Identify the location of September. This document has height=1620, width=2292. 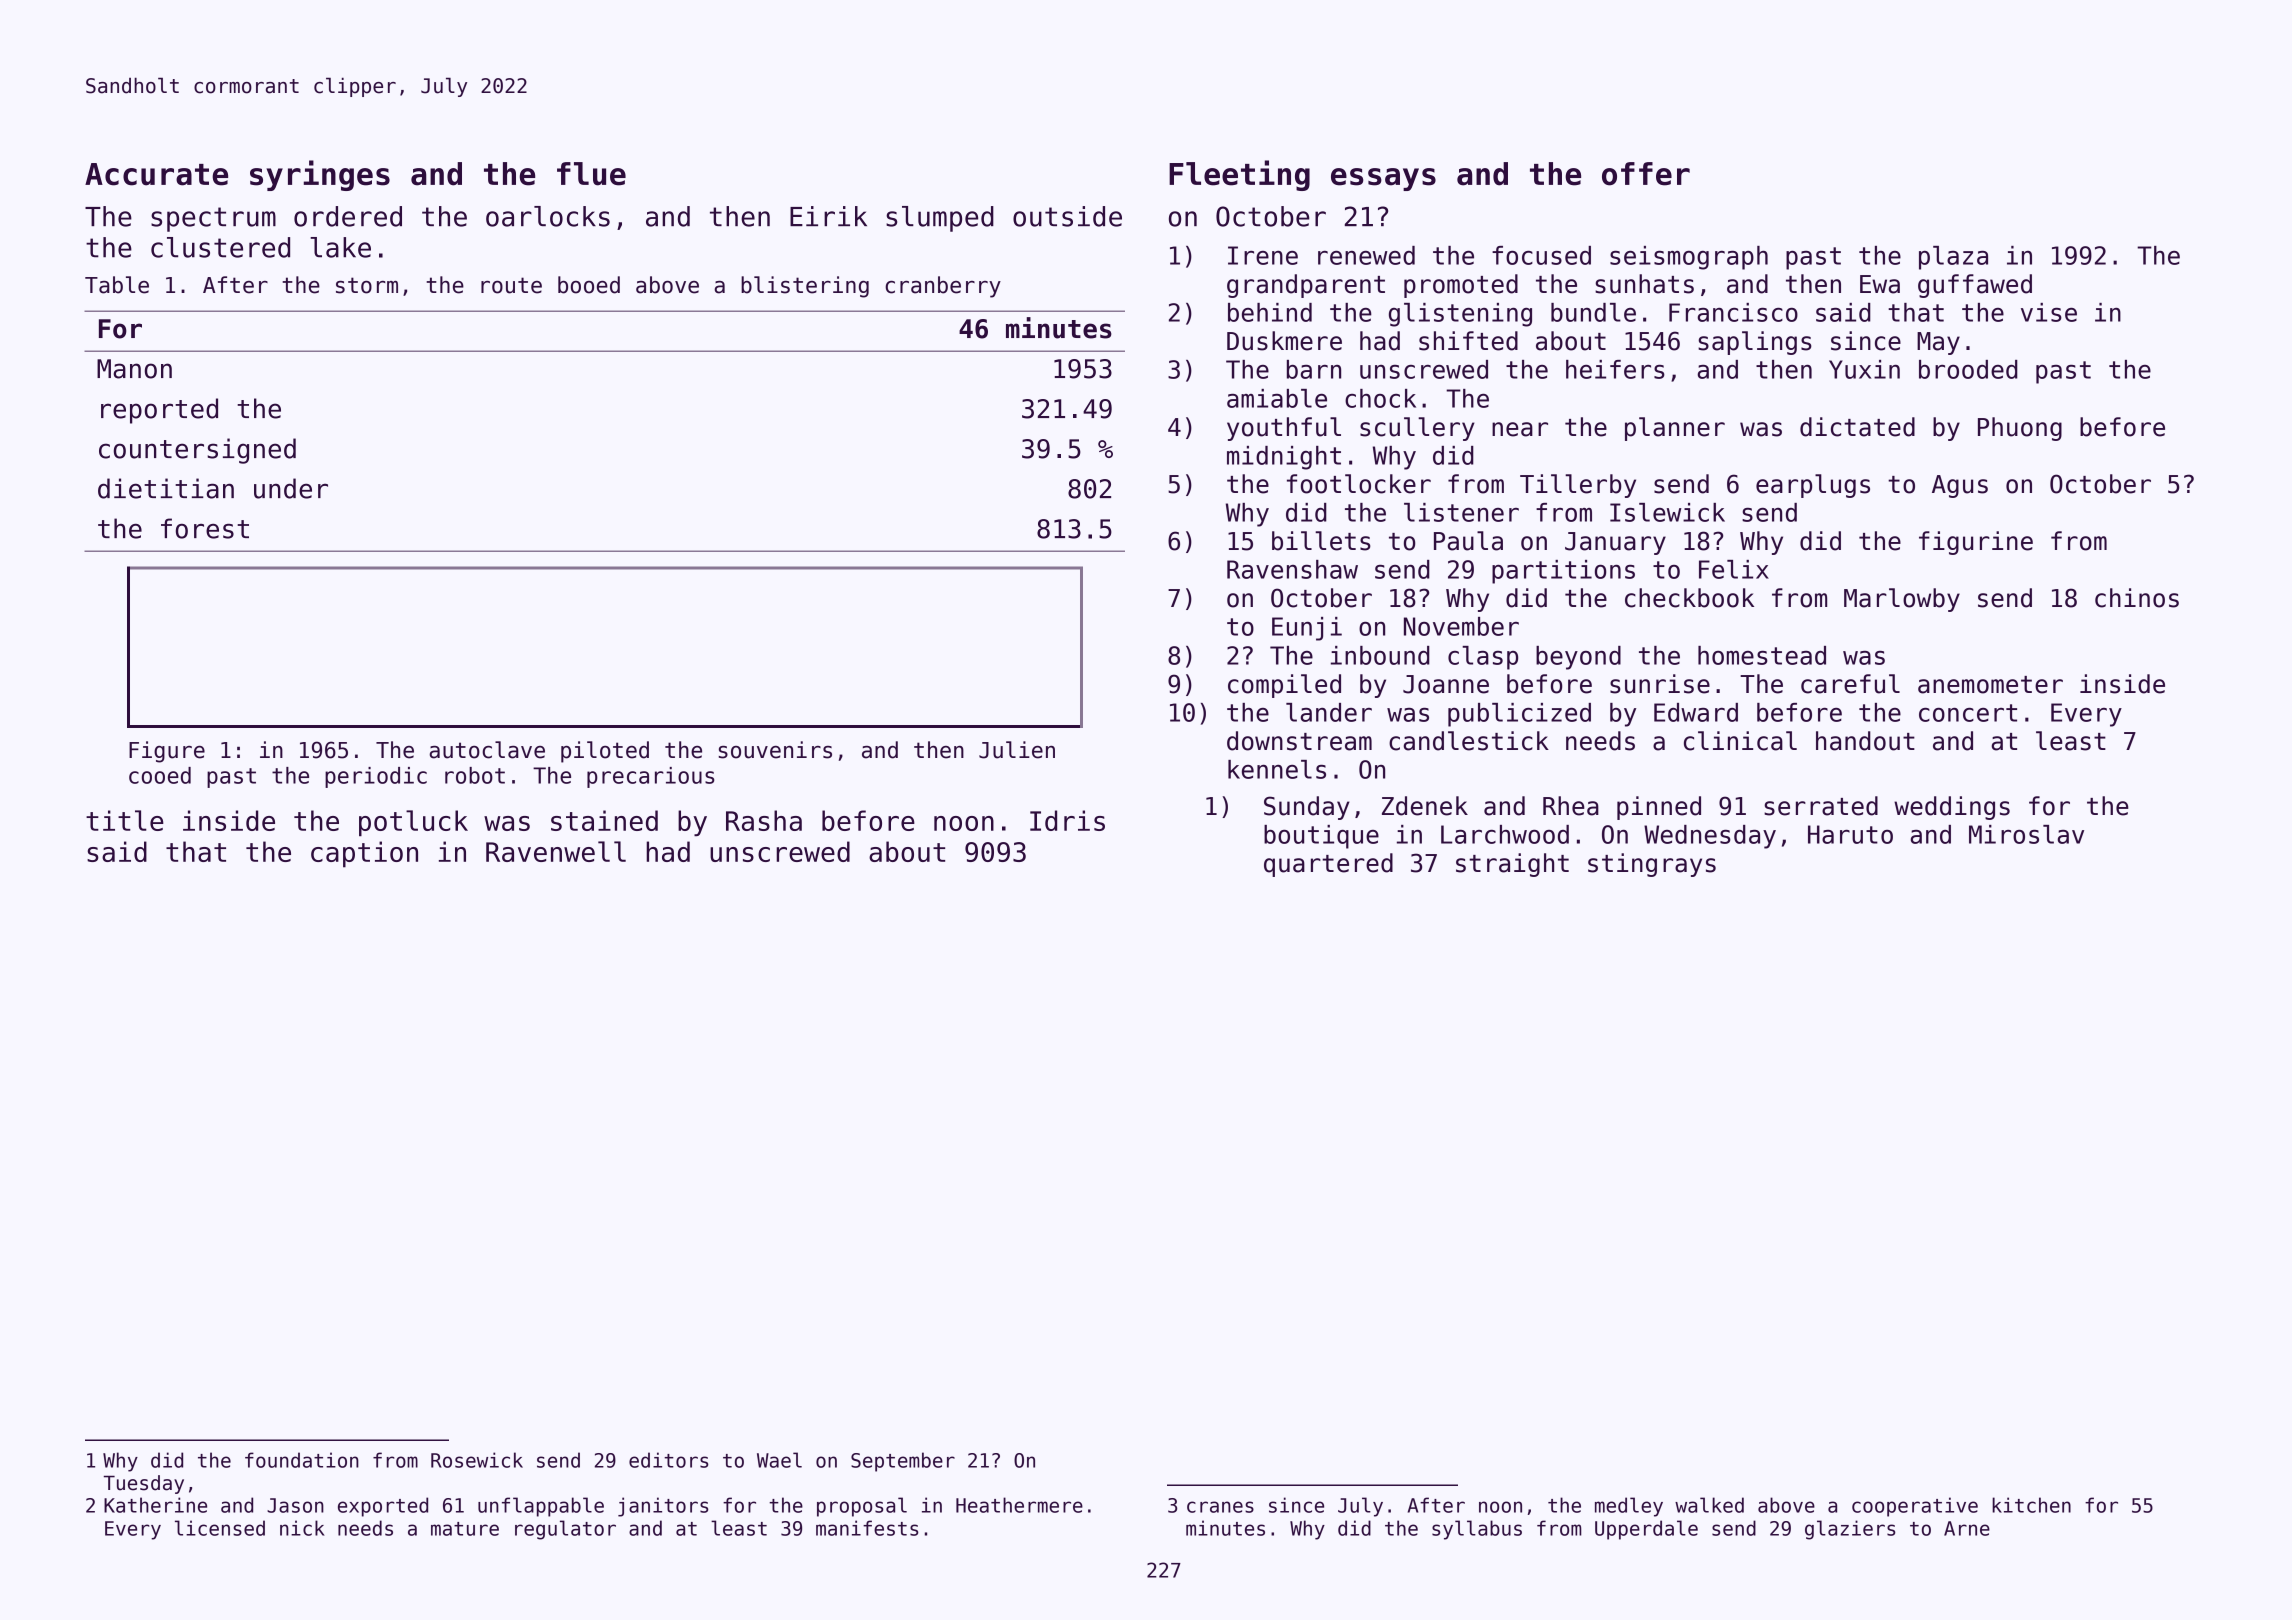
(903, 1462).
